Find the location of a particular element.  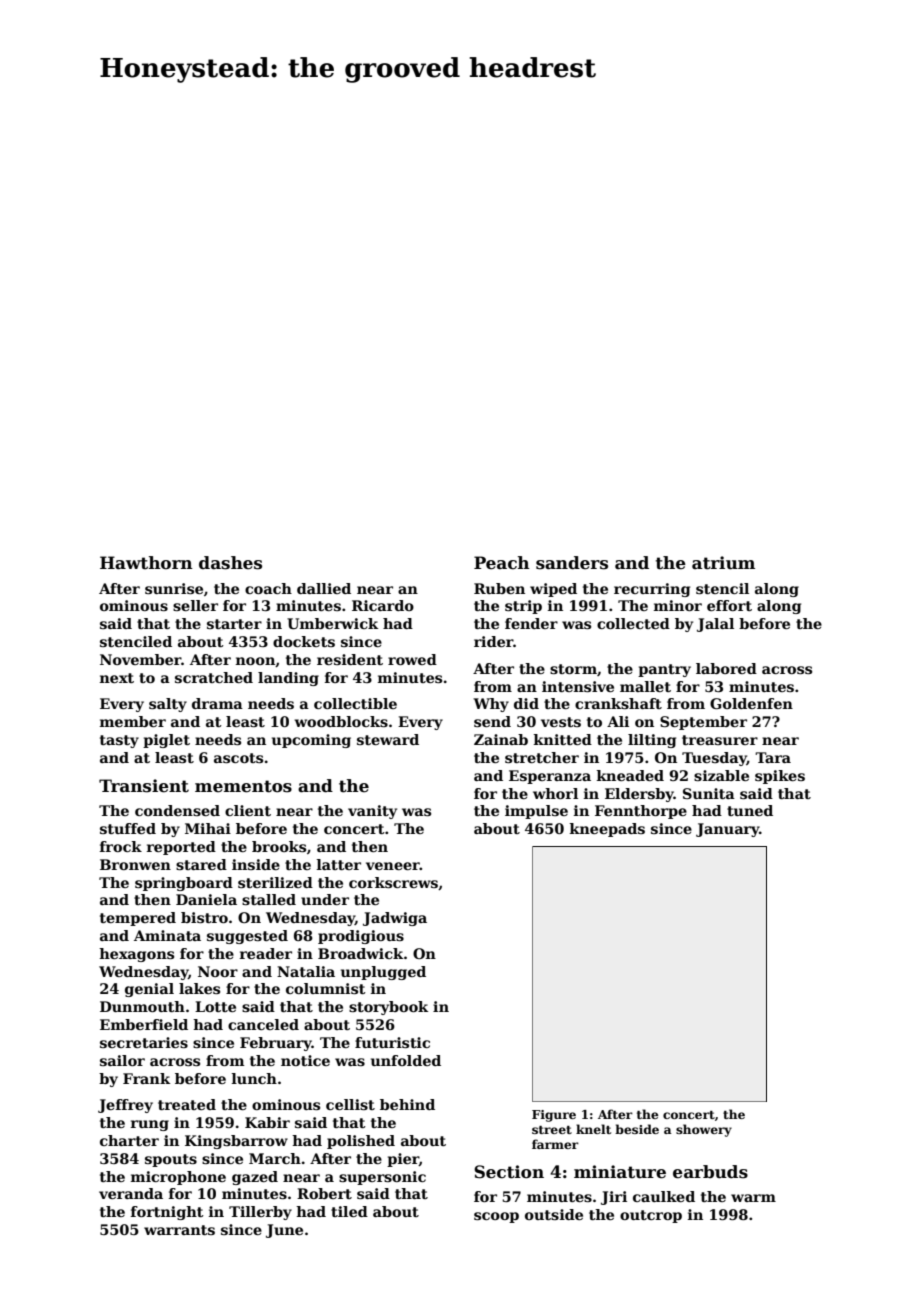

showery is located at coordinates (704, 1130).
